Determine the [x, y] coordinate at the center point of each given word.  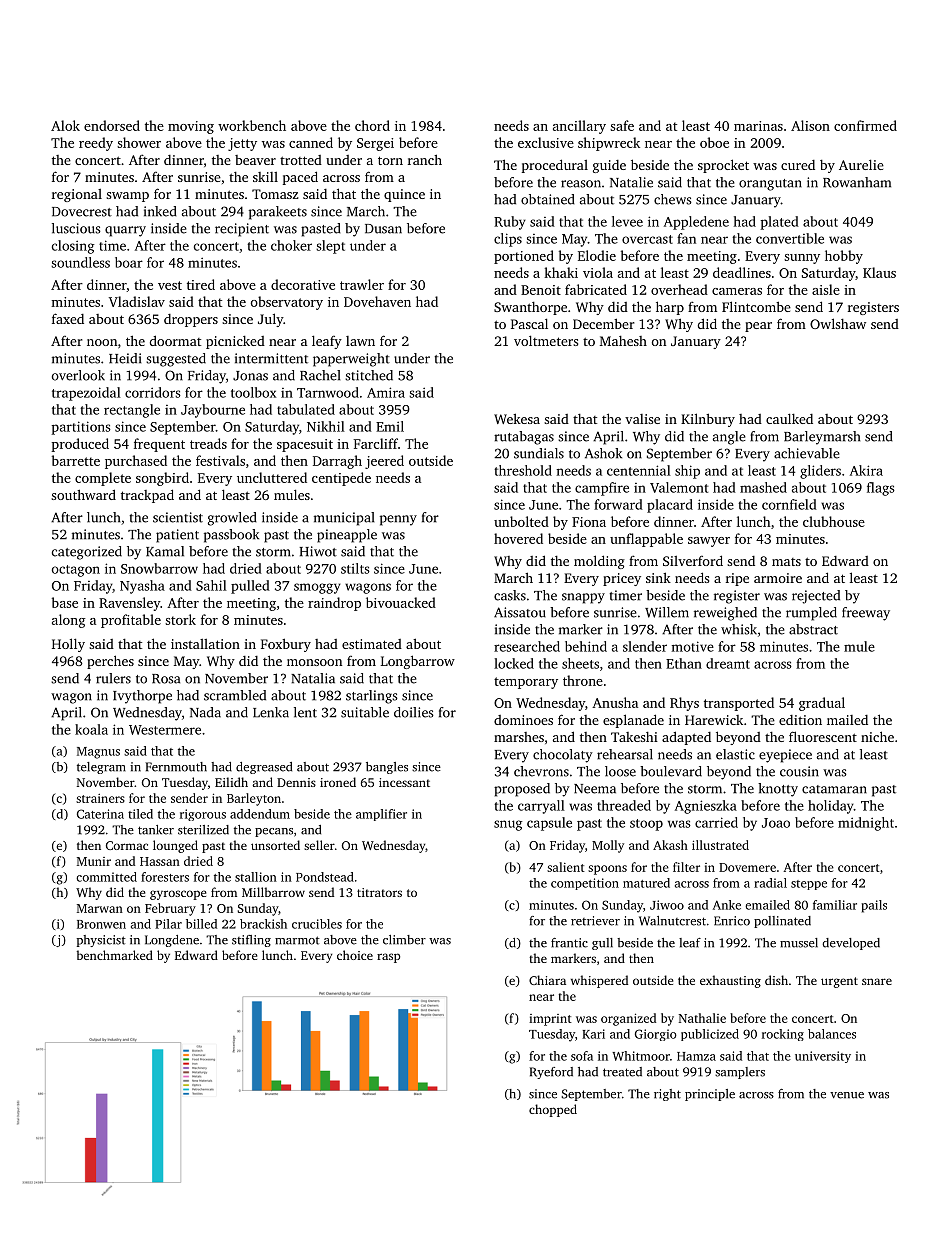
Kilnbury [708, 420]
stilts [355, 568]
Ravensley [129, 604]
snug [508, 825]
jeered [384, 462]
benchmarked [115, 955]
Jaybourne [213, 411]
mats [786, 562]
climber [404, 940]
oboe [714, 142]
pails [874, 906]
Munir [94, 861]
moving [191, 127]
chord [372, 125]
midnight [866, 824]
